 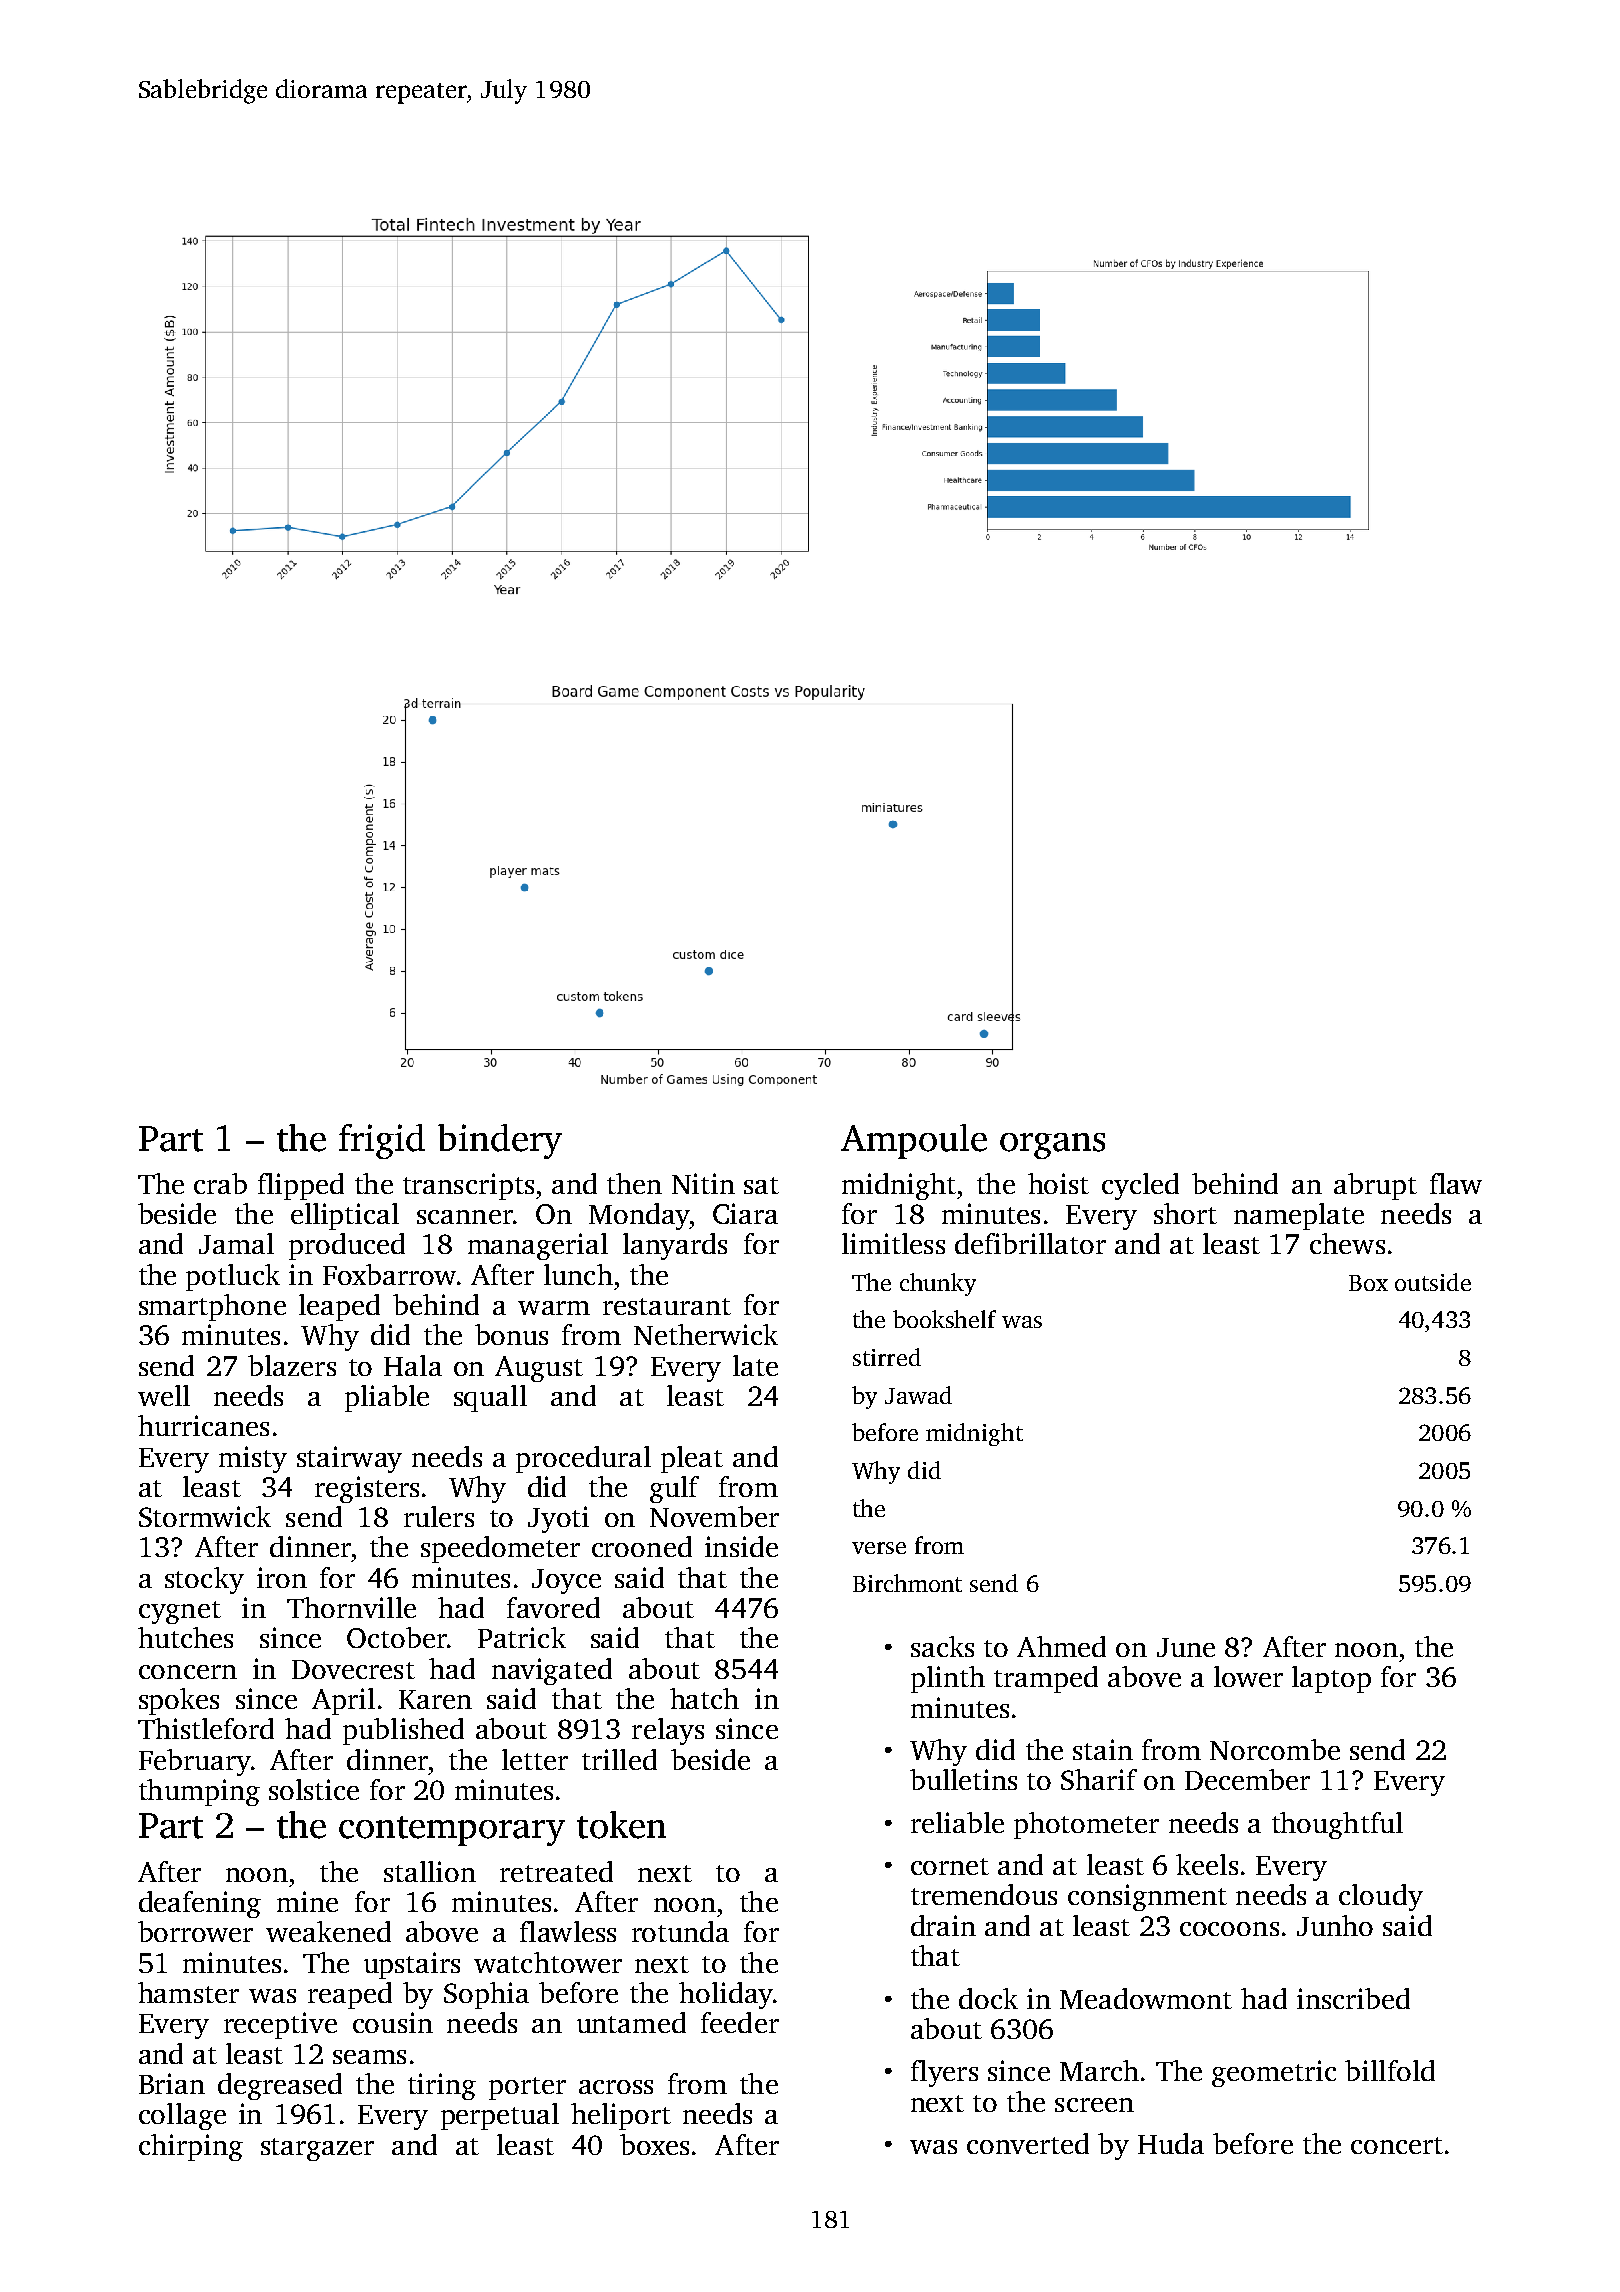 What do you see at coordinates (1433, 1282) in the page?
I see `outside` at bounding box center [1433, 1282].
